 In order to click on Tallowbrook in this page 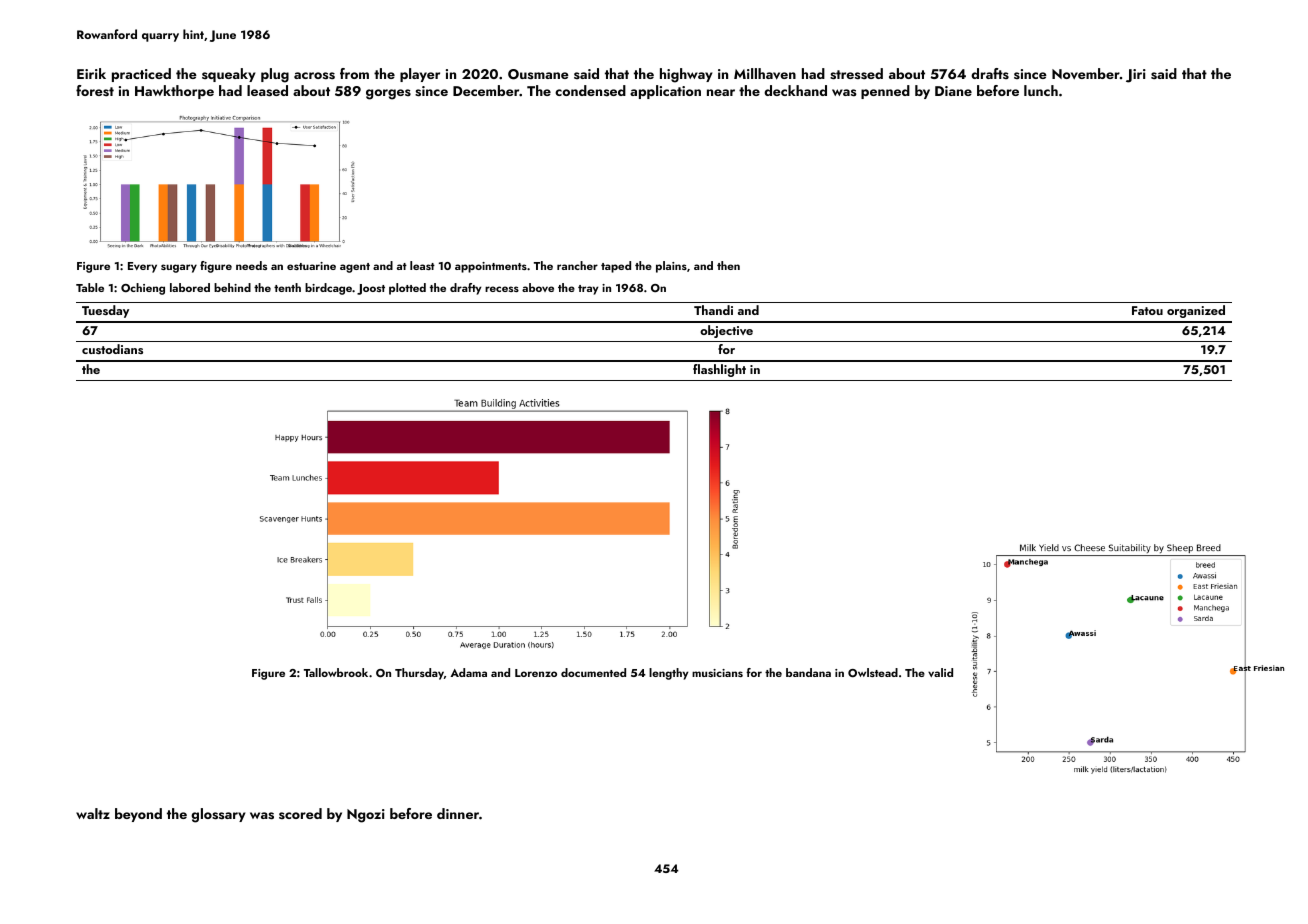, I will do `click(336, 672)`.
